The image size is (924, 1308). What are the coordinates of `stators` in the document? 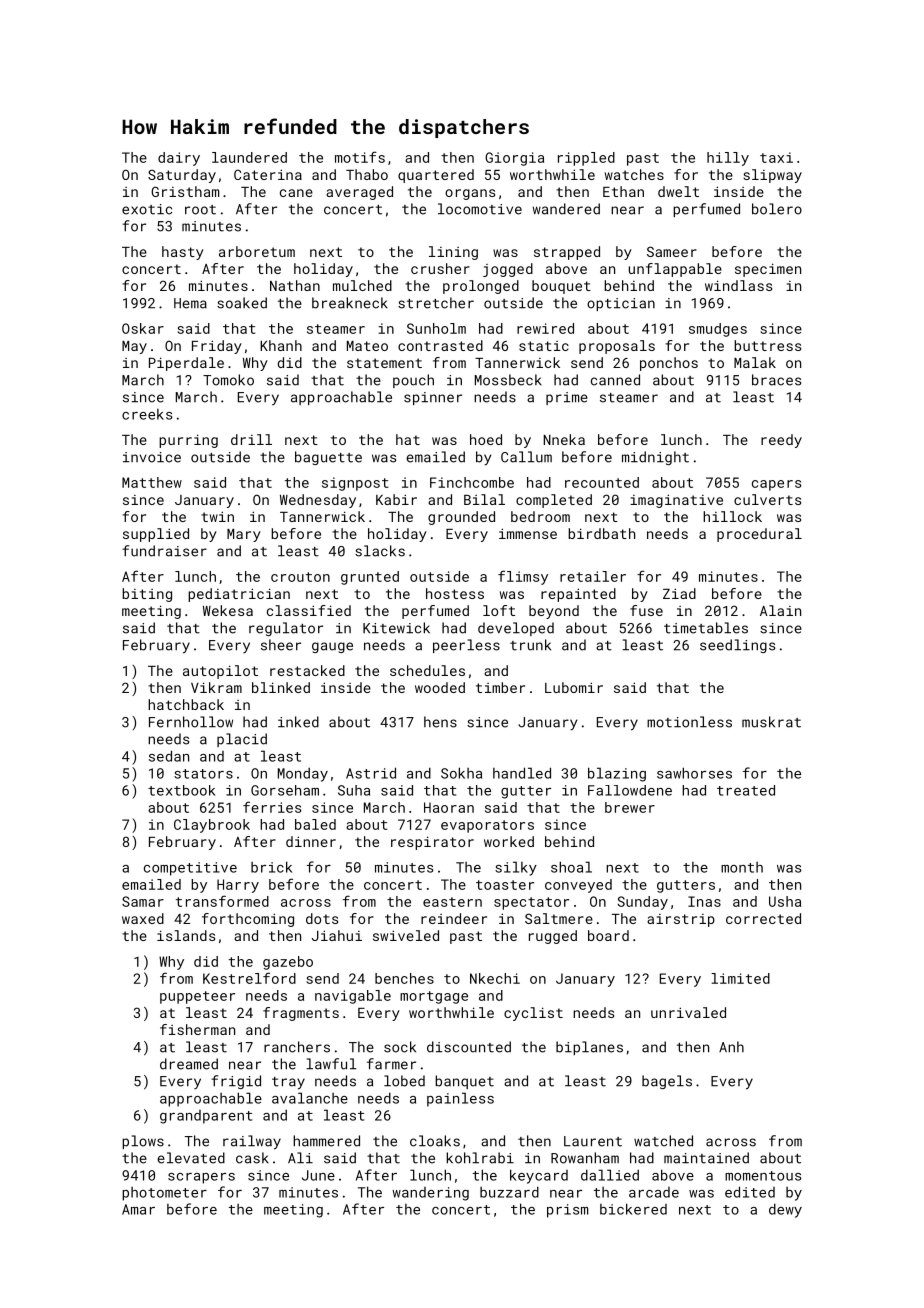 It's located at (203, 774).
